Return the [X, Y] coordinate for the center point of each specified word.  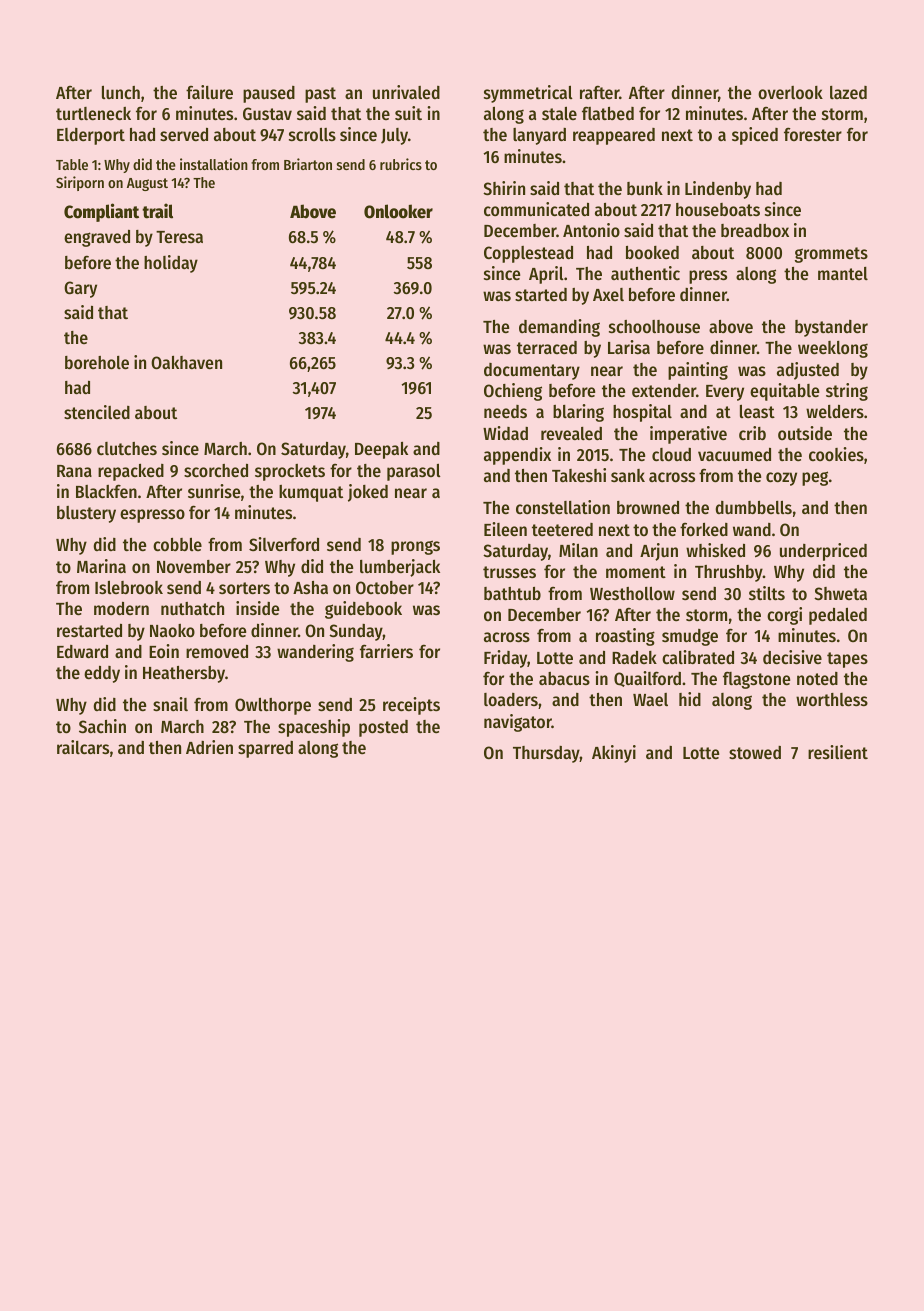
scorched [216, 470]
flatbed [608, 113]
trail [157, 211]
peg [815, 478]
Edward [82, 651]
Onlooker [398, 211]
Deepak [381, 450]
